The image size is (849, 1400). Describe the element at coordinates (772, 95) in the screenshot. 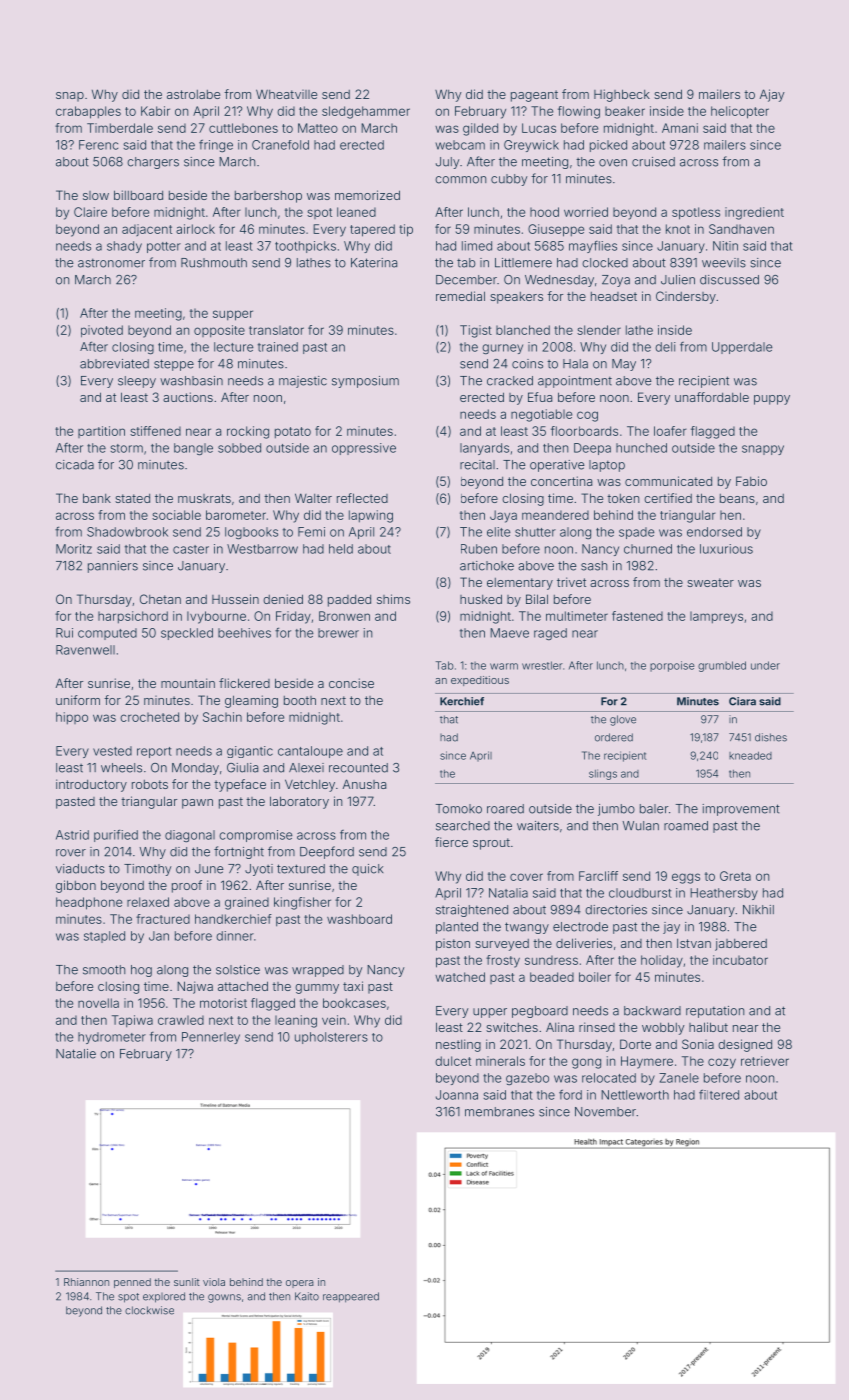

I see `Ajay` at that location.
